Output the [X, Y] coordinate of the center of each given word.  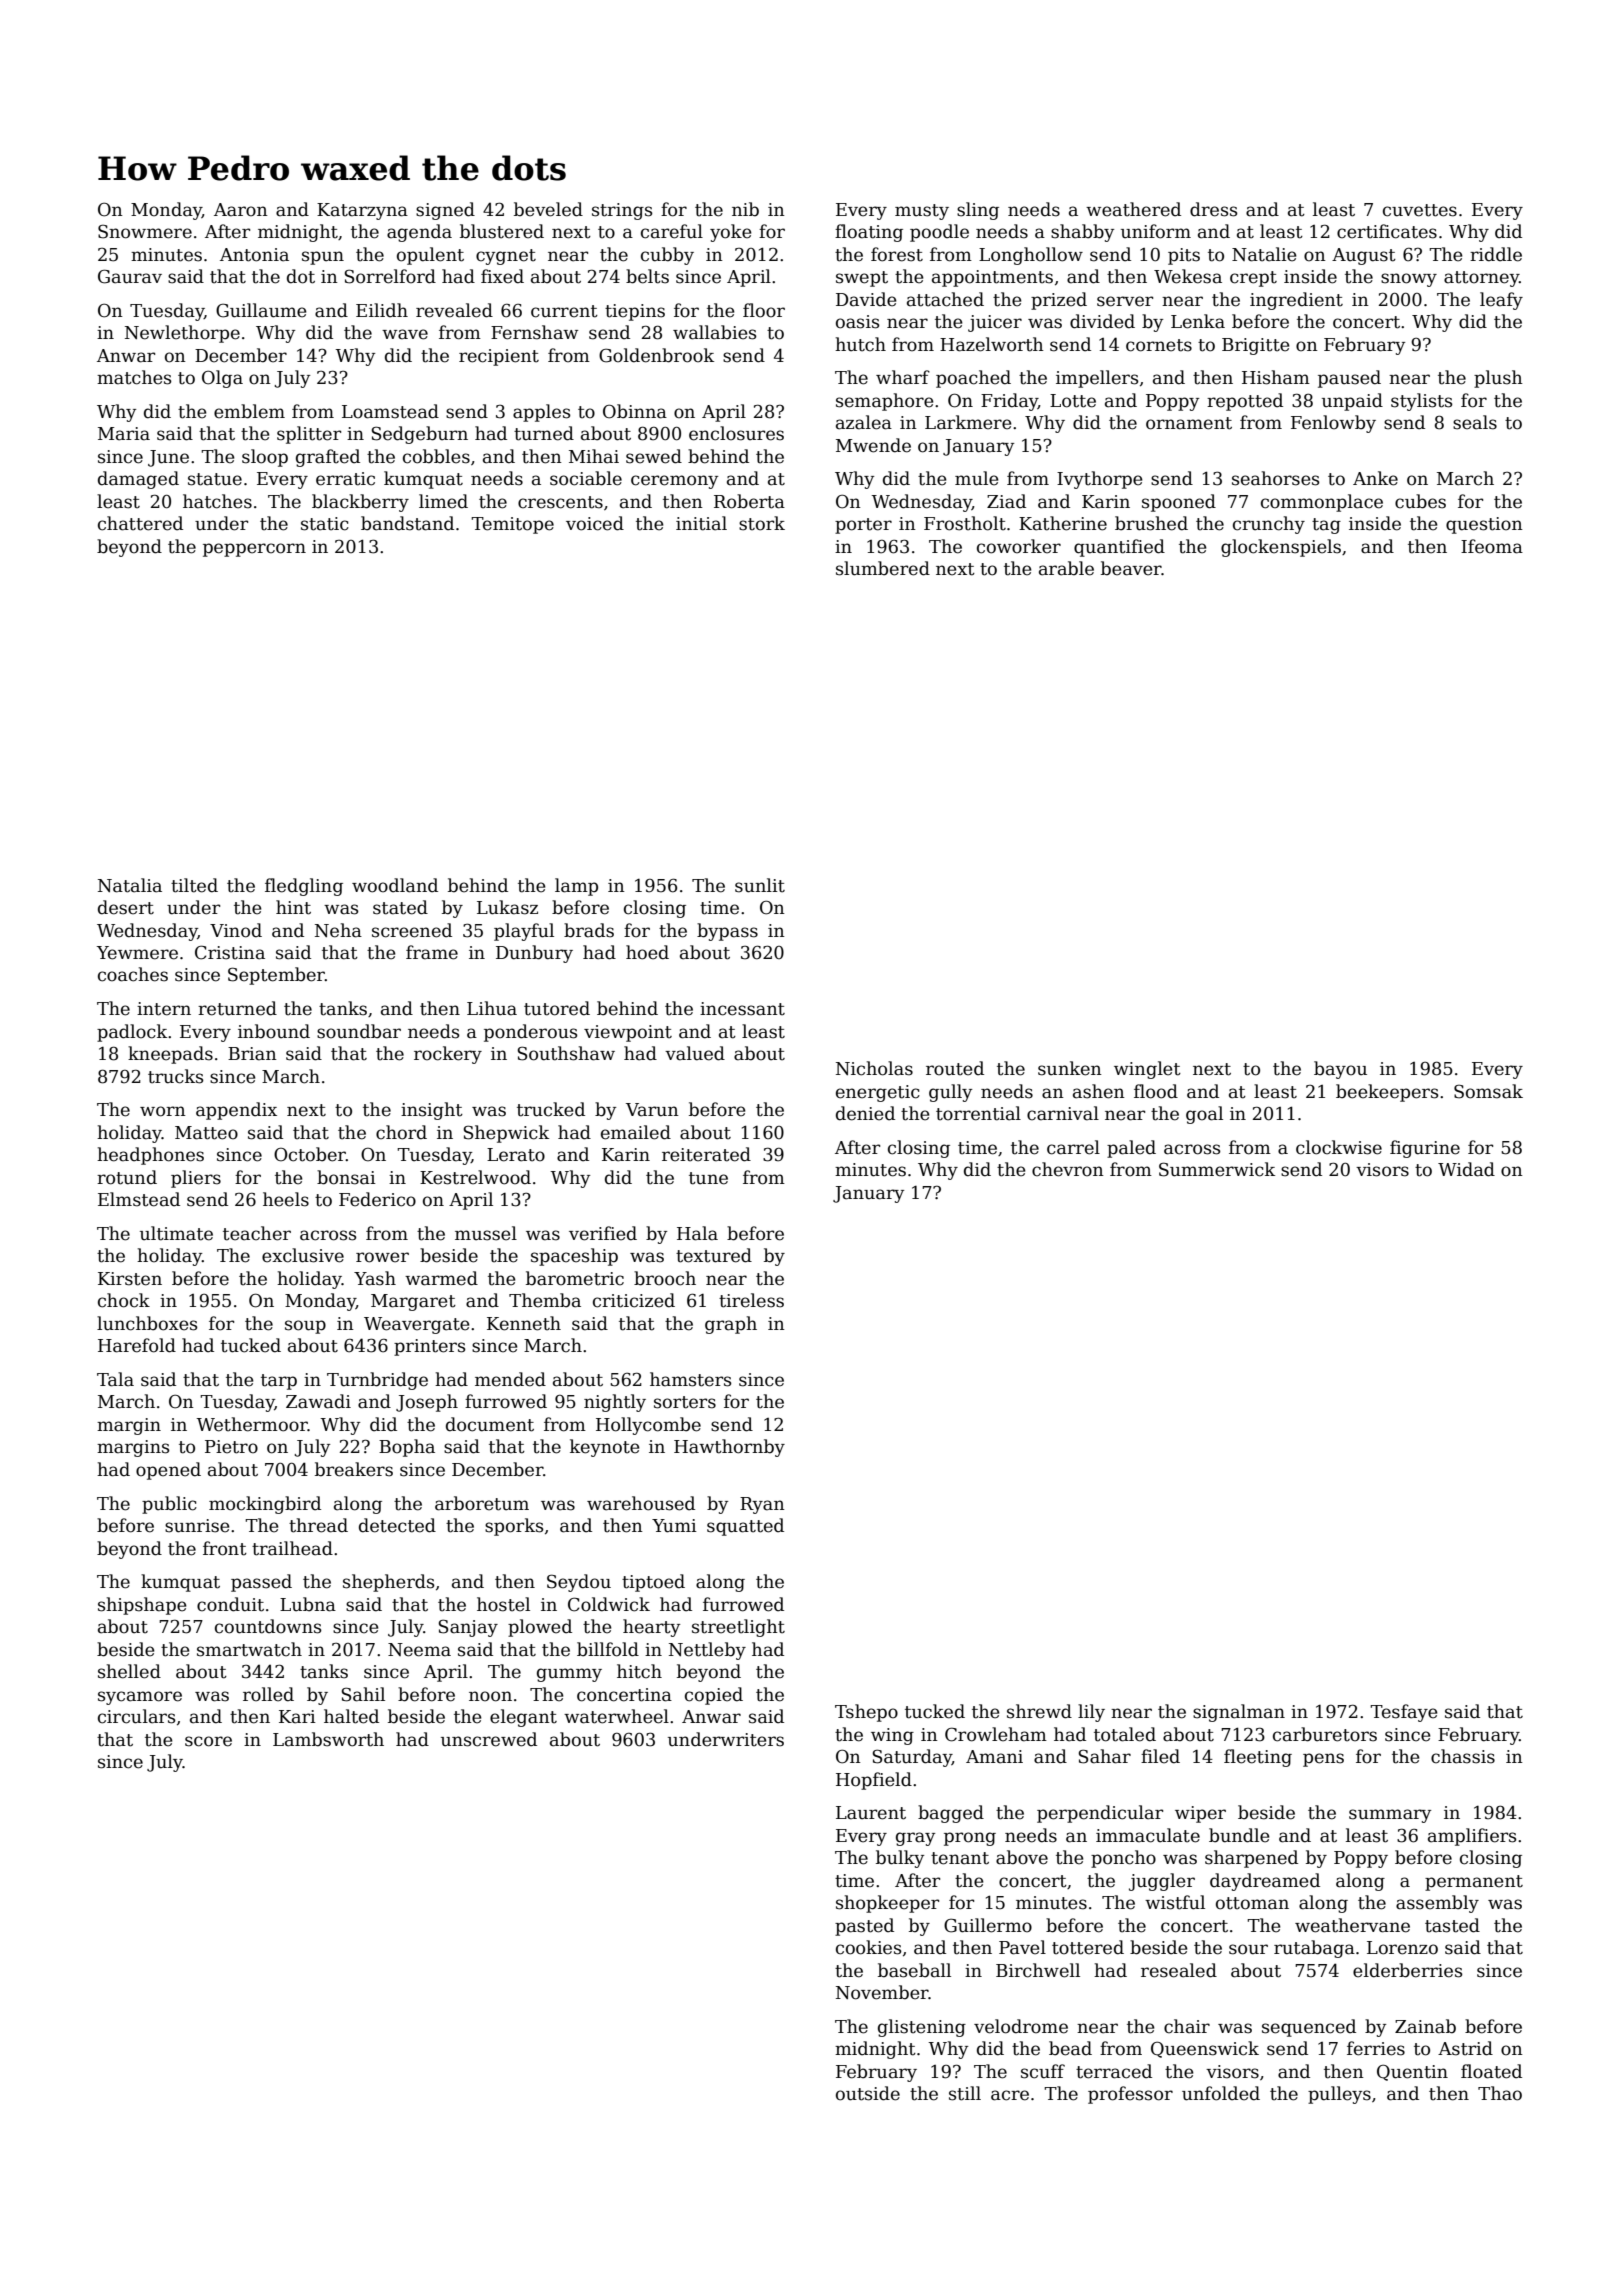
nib [745, 209]
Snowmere [145, 231]
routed [955, 1068]
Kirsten [130, 1279]
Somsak [1488, 1091]
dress [1213, 209]
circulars [136, 1716]
